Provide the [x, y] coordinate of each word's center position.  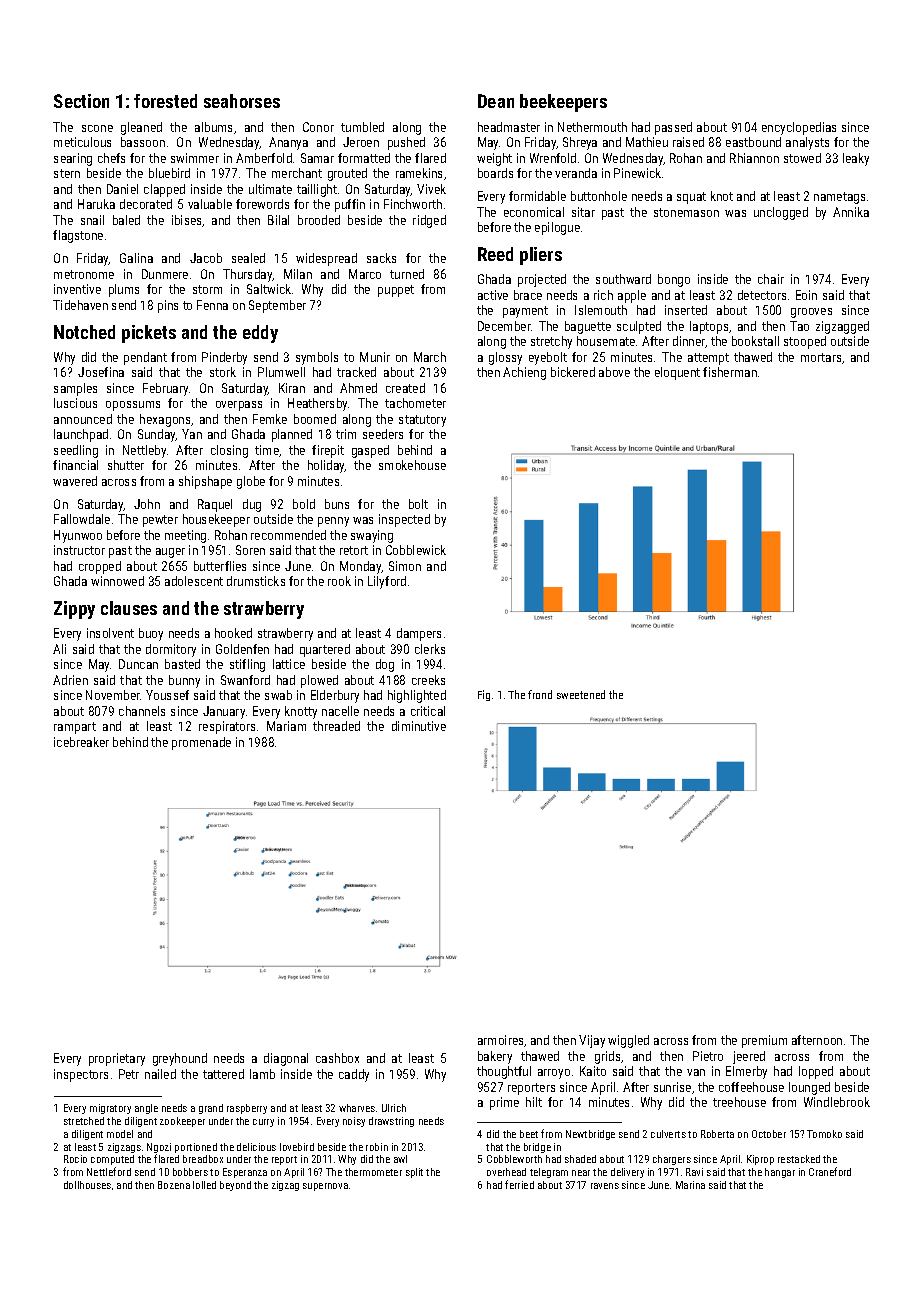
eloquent [677, 373]
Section [81, 101]
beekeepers [563, 103]
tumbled [362, 127]
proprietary [117, 1059]
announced [83, 419]
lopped [816, 1072]
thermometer [373, 1172]
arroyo [554, 1074]
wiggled [628, 1041]
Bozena [174, 1185]
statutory [422, 421]
